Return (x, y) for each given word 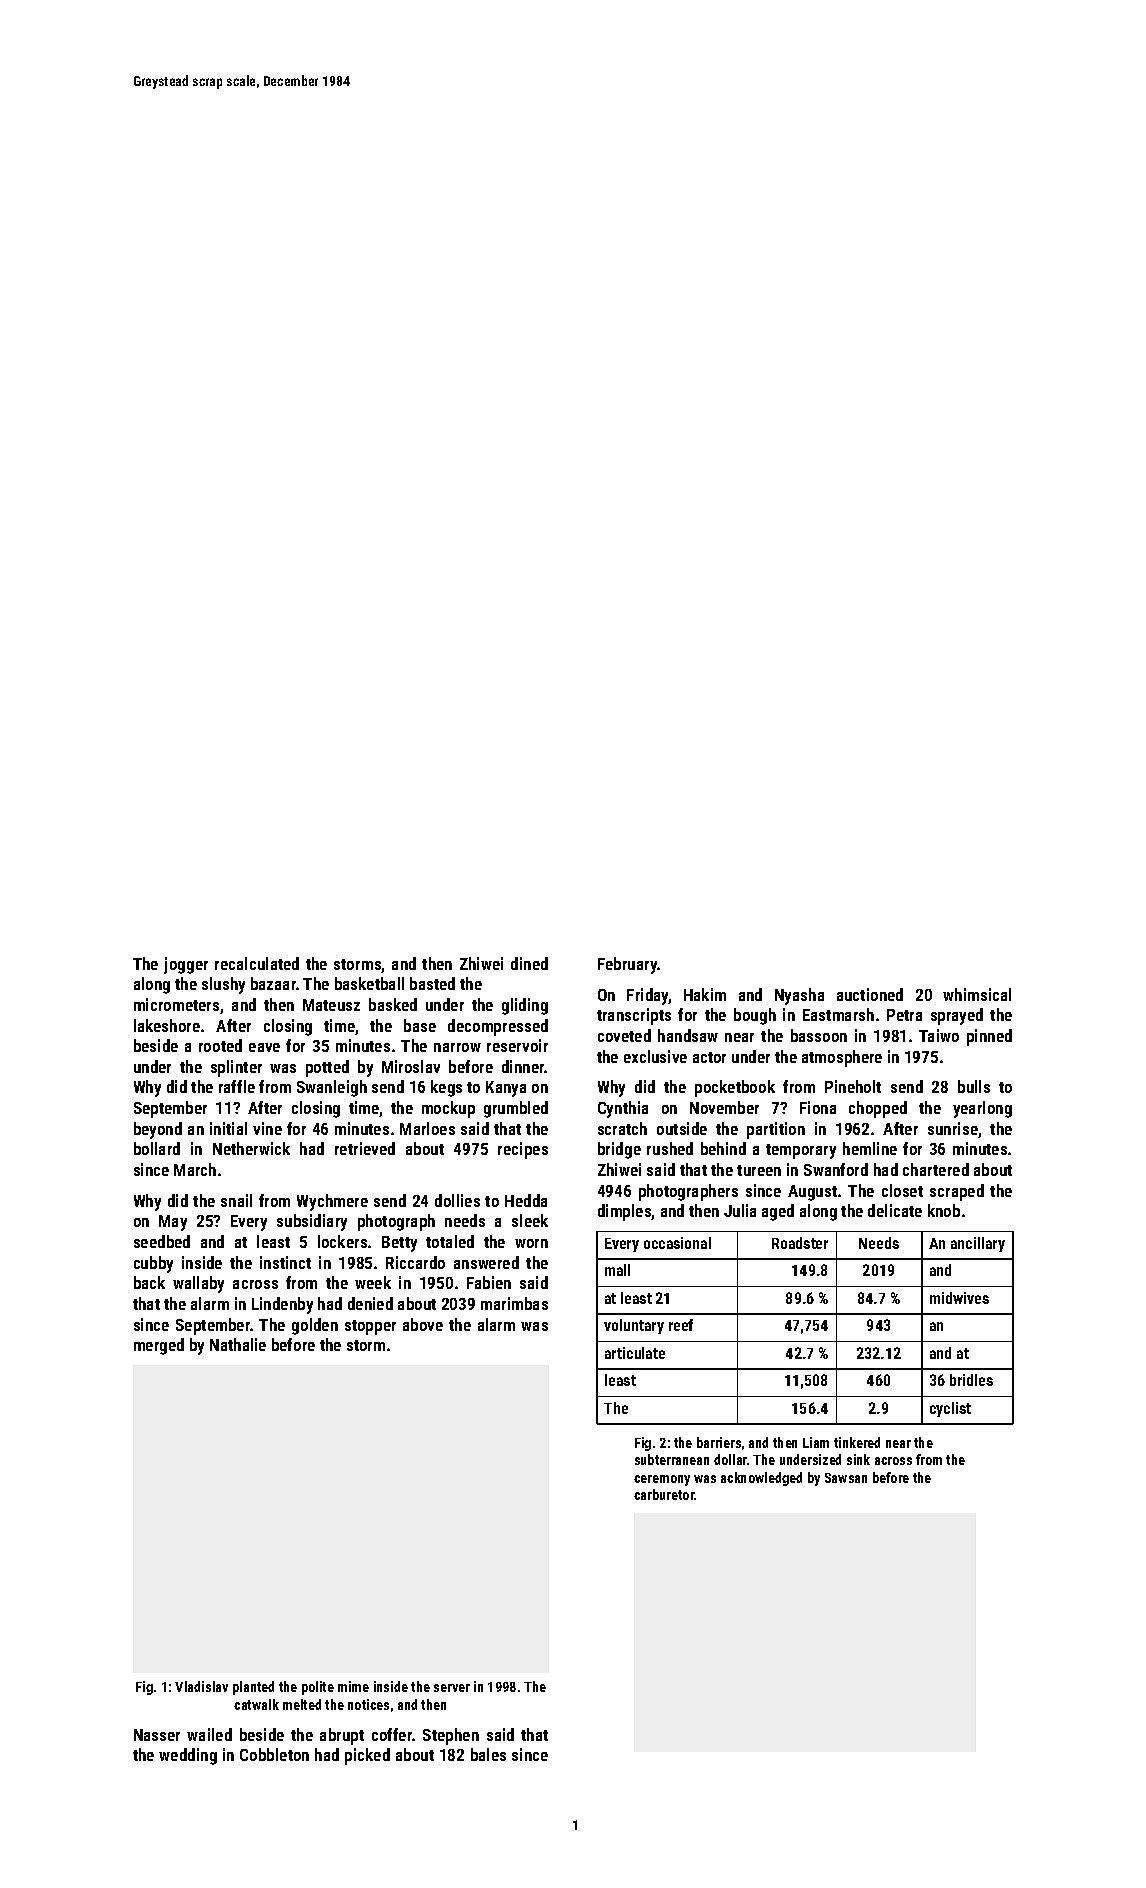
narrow (457, 1047)
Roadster (800, 1243)
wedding (188, 1756)
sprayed (957, 1016)
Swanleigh (332, 1088)
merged (159, 1346)
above (423, 1324)
